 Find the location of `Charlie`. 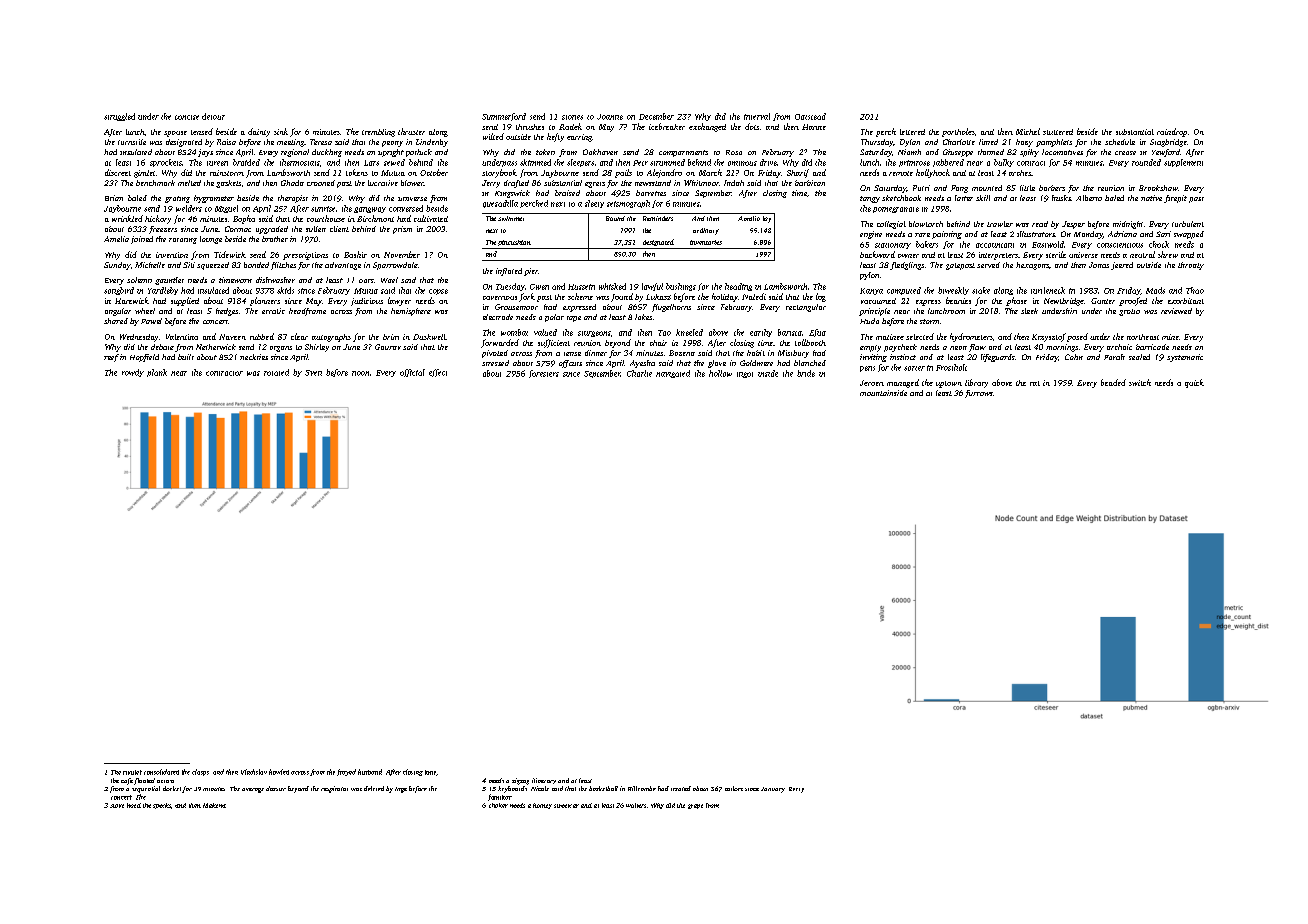

Charlie is located at coordinates (639, 373).
